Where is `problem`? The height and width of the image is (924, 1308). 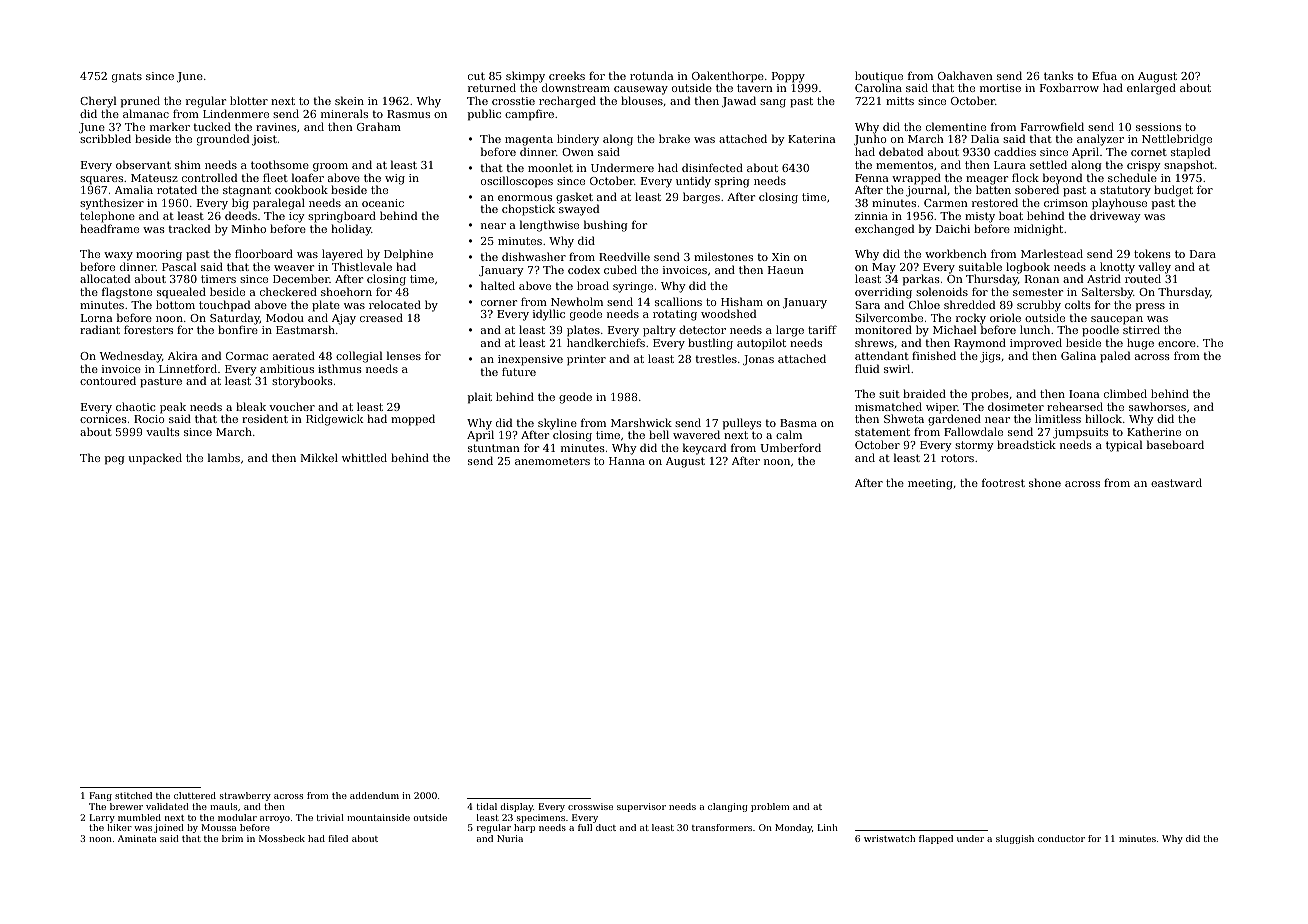
problem is located at coordinates (770, 807).
